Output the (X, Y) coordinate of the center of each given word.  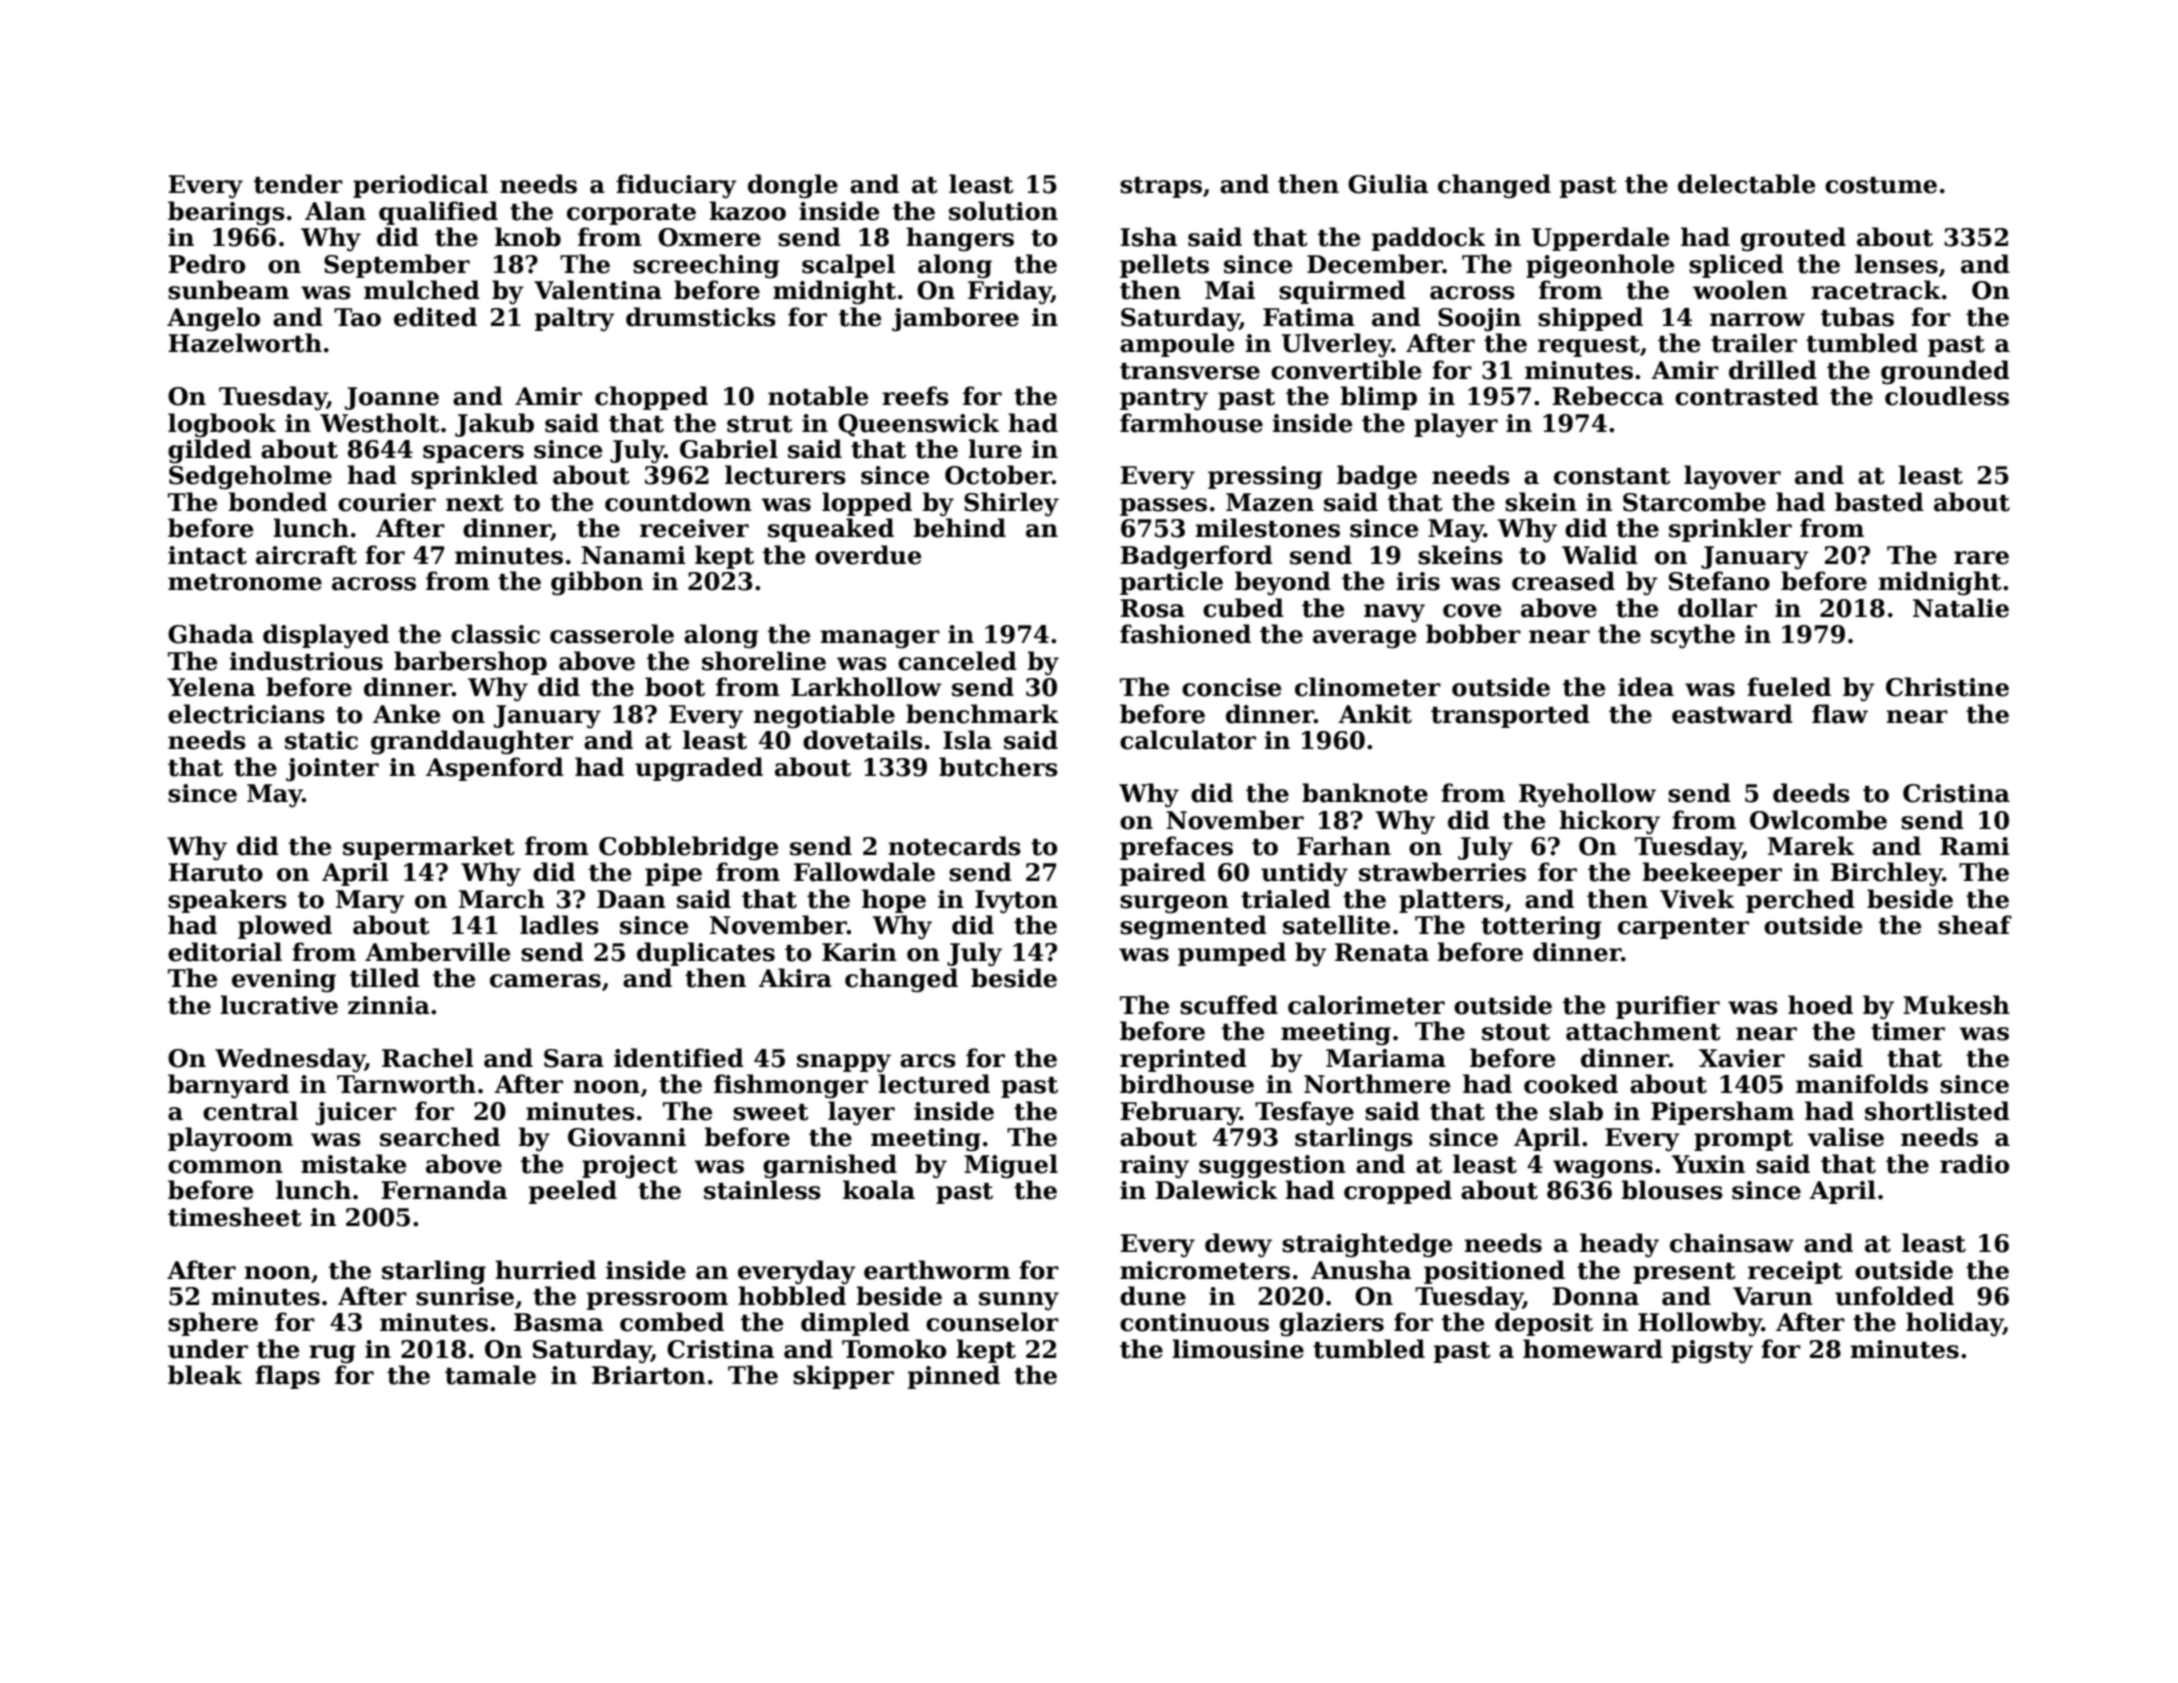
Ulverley (1337, 345)
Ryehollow (1587, 795)
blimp (1379, 398)
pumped (1232, 954)
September (397, 266)
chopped (651, 398)
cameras (545, 981)
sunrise (465, 1296)
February (1180, 1113)
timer (1908, 1031)
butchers (998, 767)
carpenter (1683, 928)
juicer (356, 1114)
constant (1612, 476)
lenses (1896, 264)
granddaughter (472, 742)
